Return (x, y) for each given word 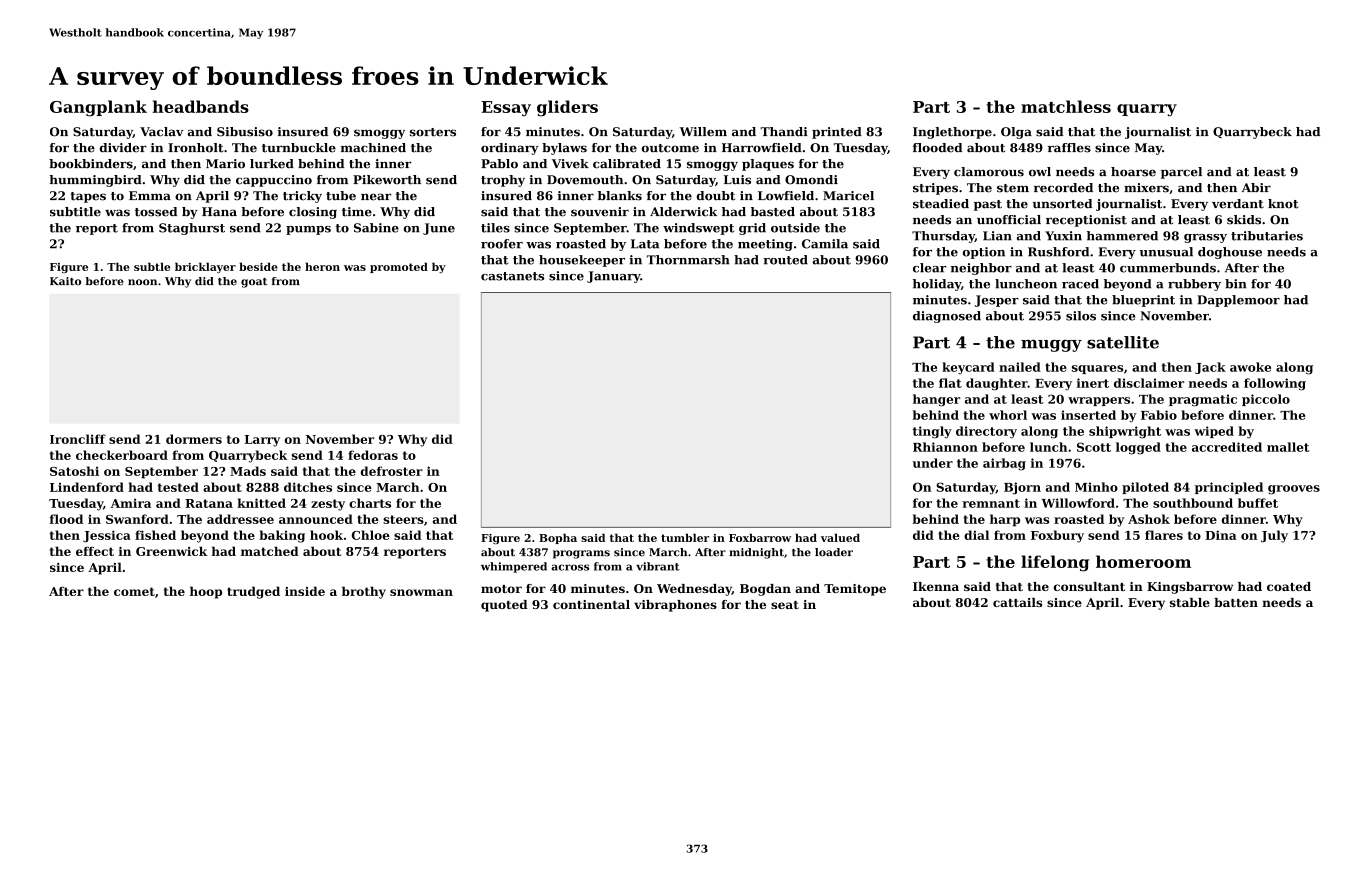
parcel (1181, 173)
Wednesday (694, 590)
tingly (932, 432)
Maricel (848, 196)
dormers (194, 439)
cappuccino (274, 181)
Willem (703, 132)
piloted (1145, 488)
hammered (1122, 236)
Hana (219, 212)
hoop (206, 592)
